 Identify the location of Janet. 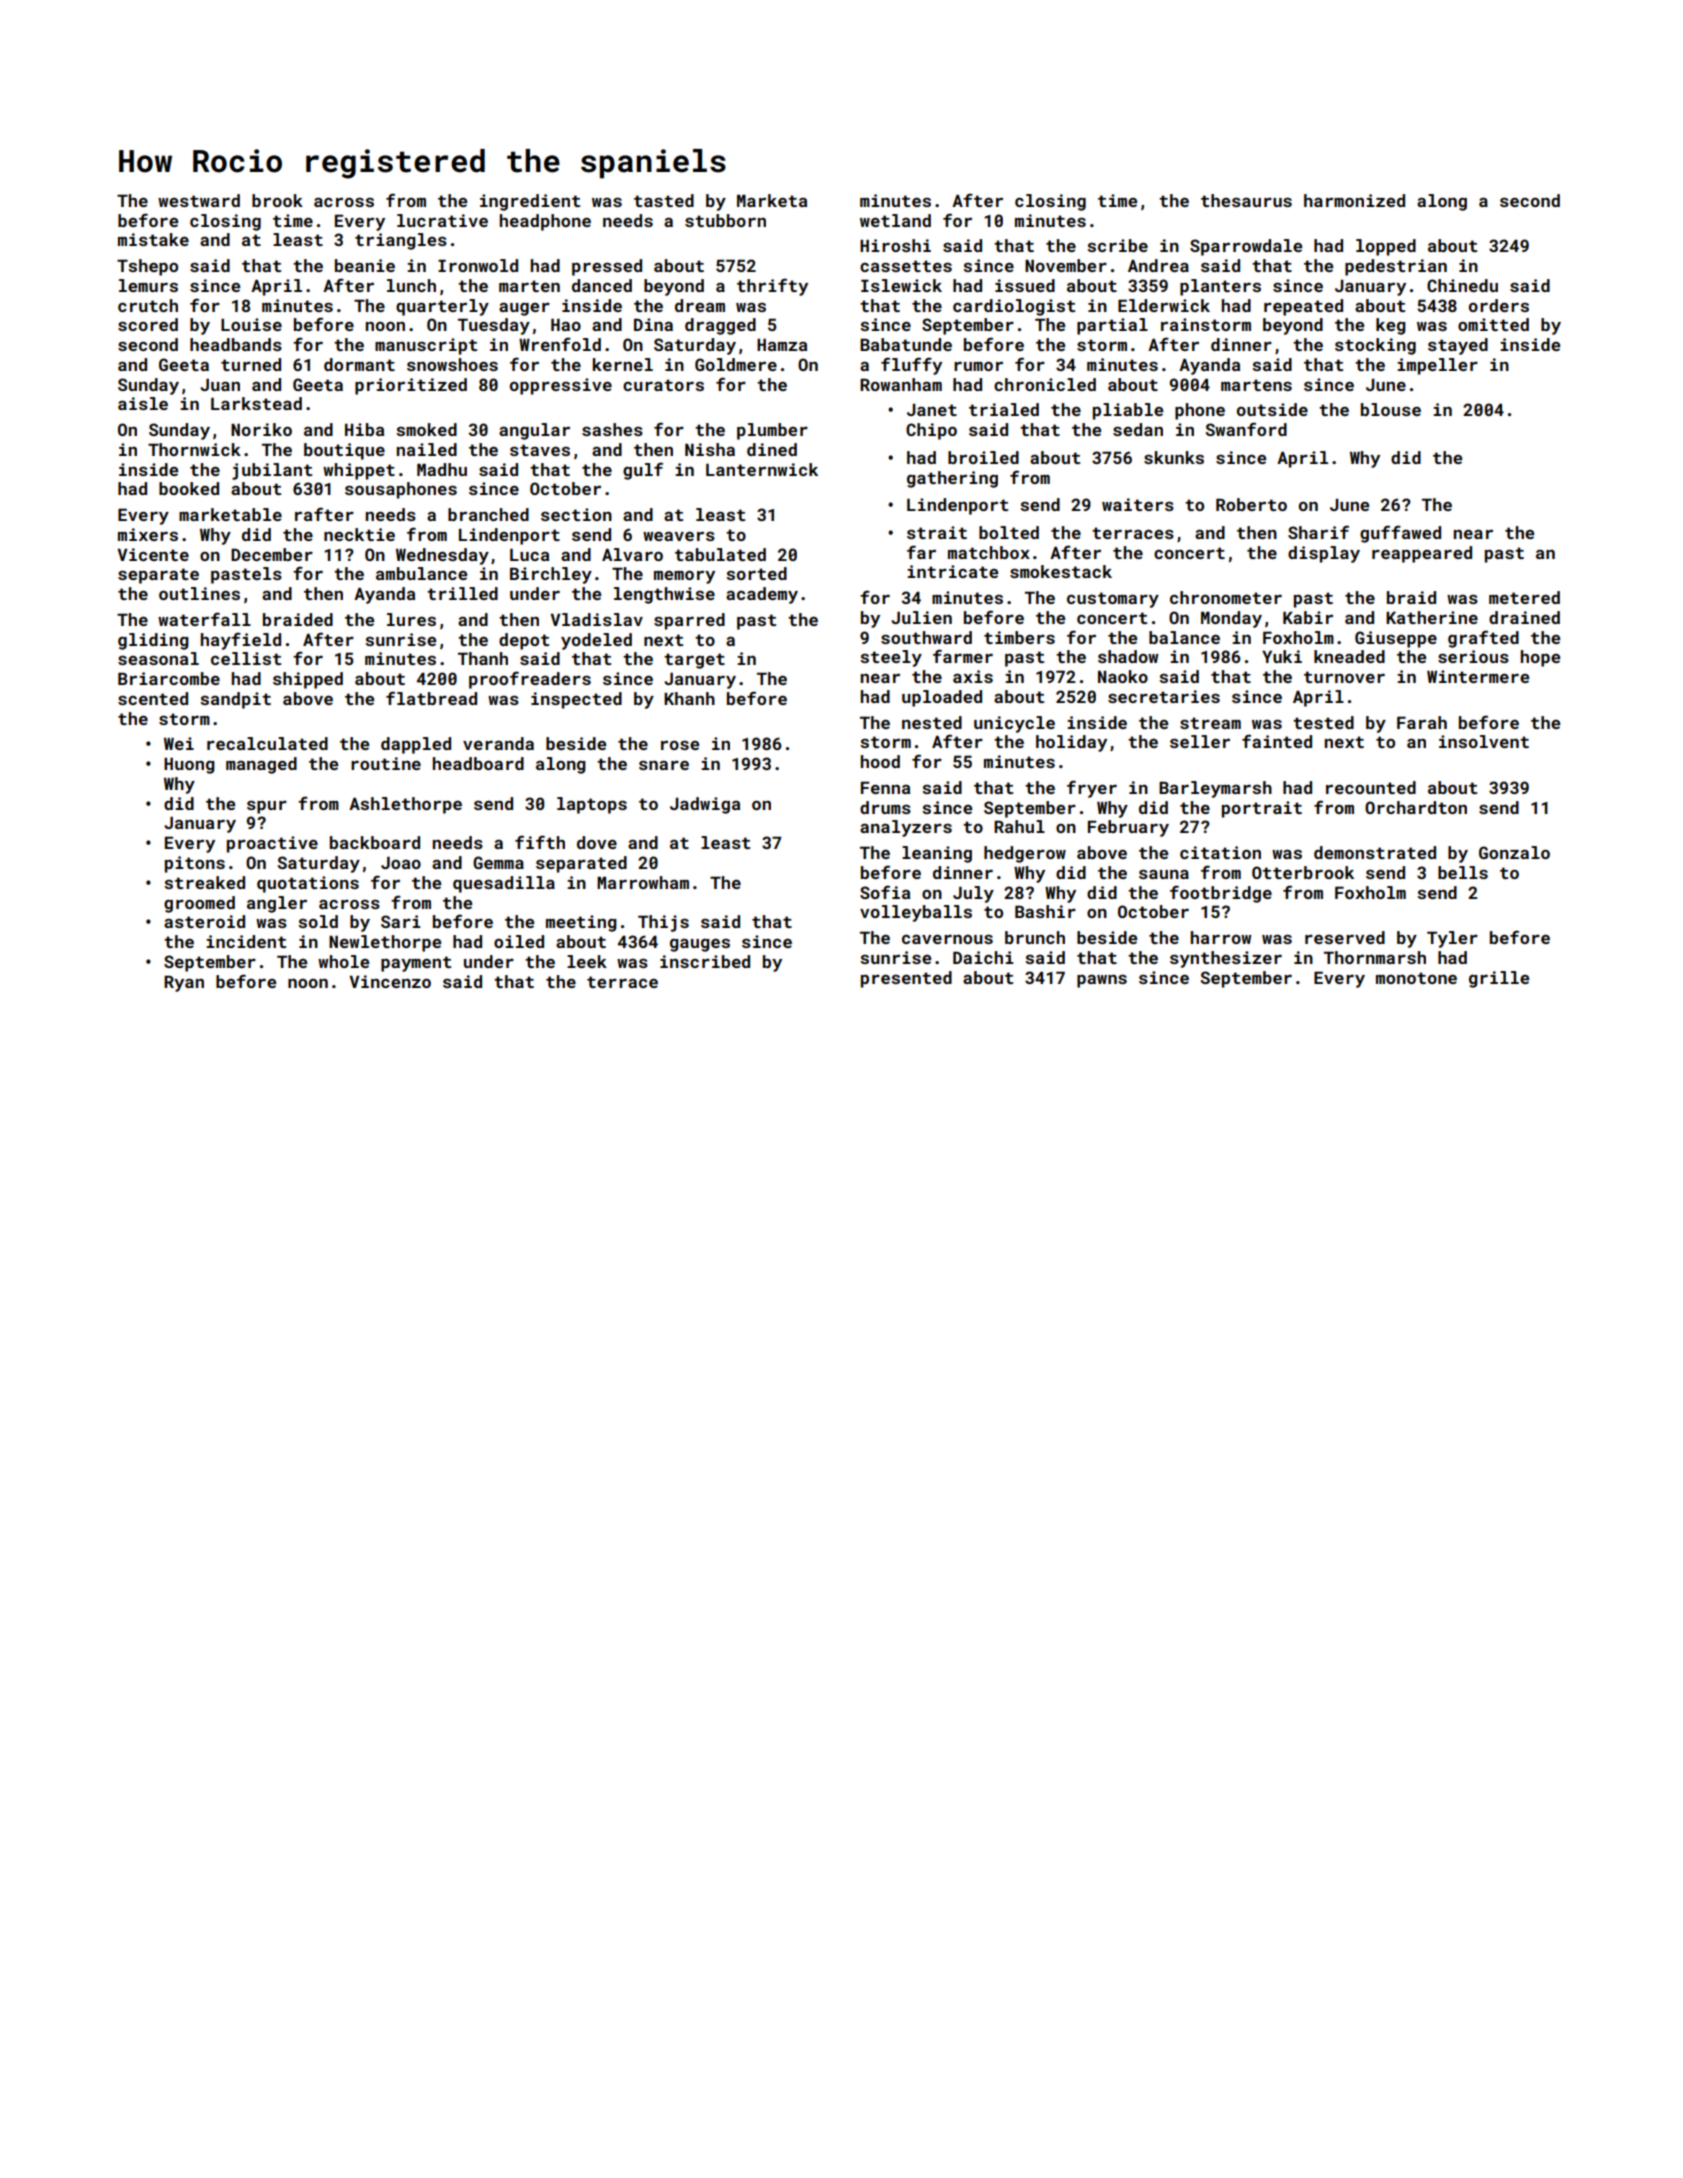
(932, 410).
